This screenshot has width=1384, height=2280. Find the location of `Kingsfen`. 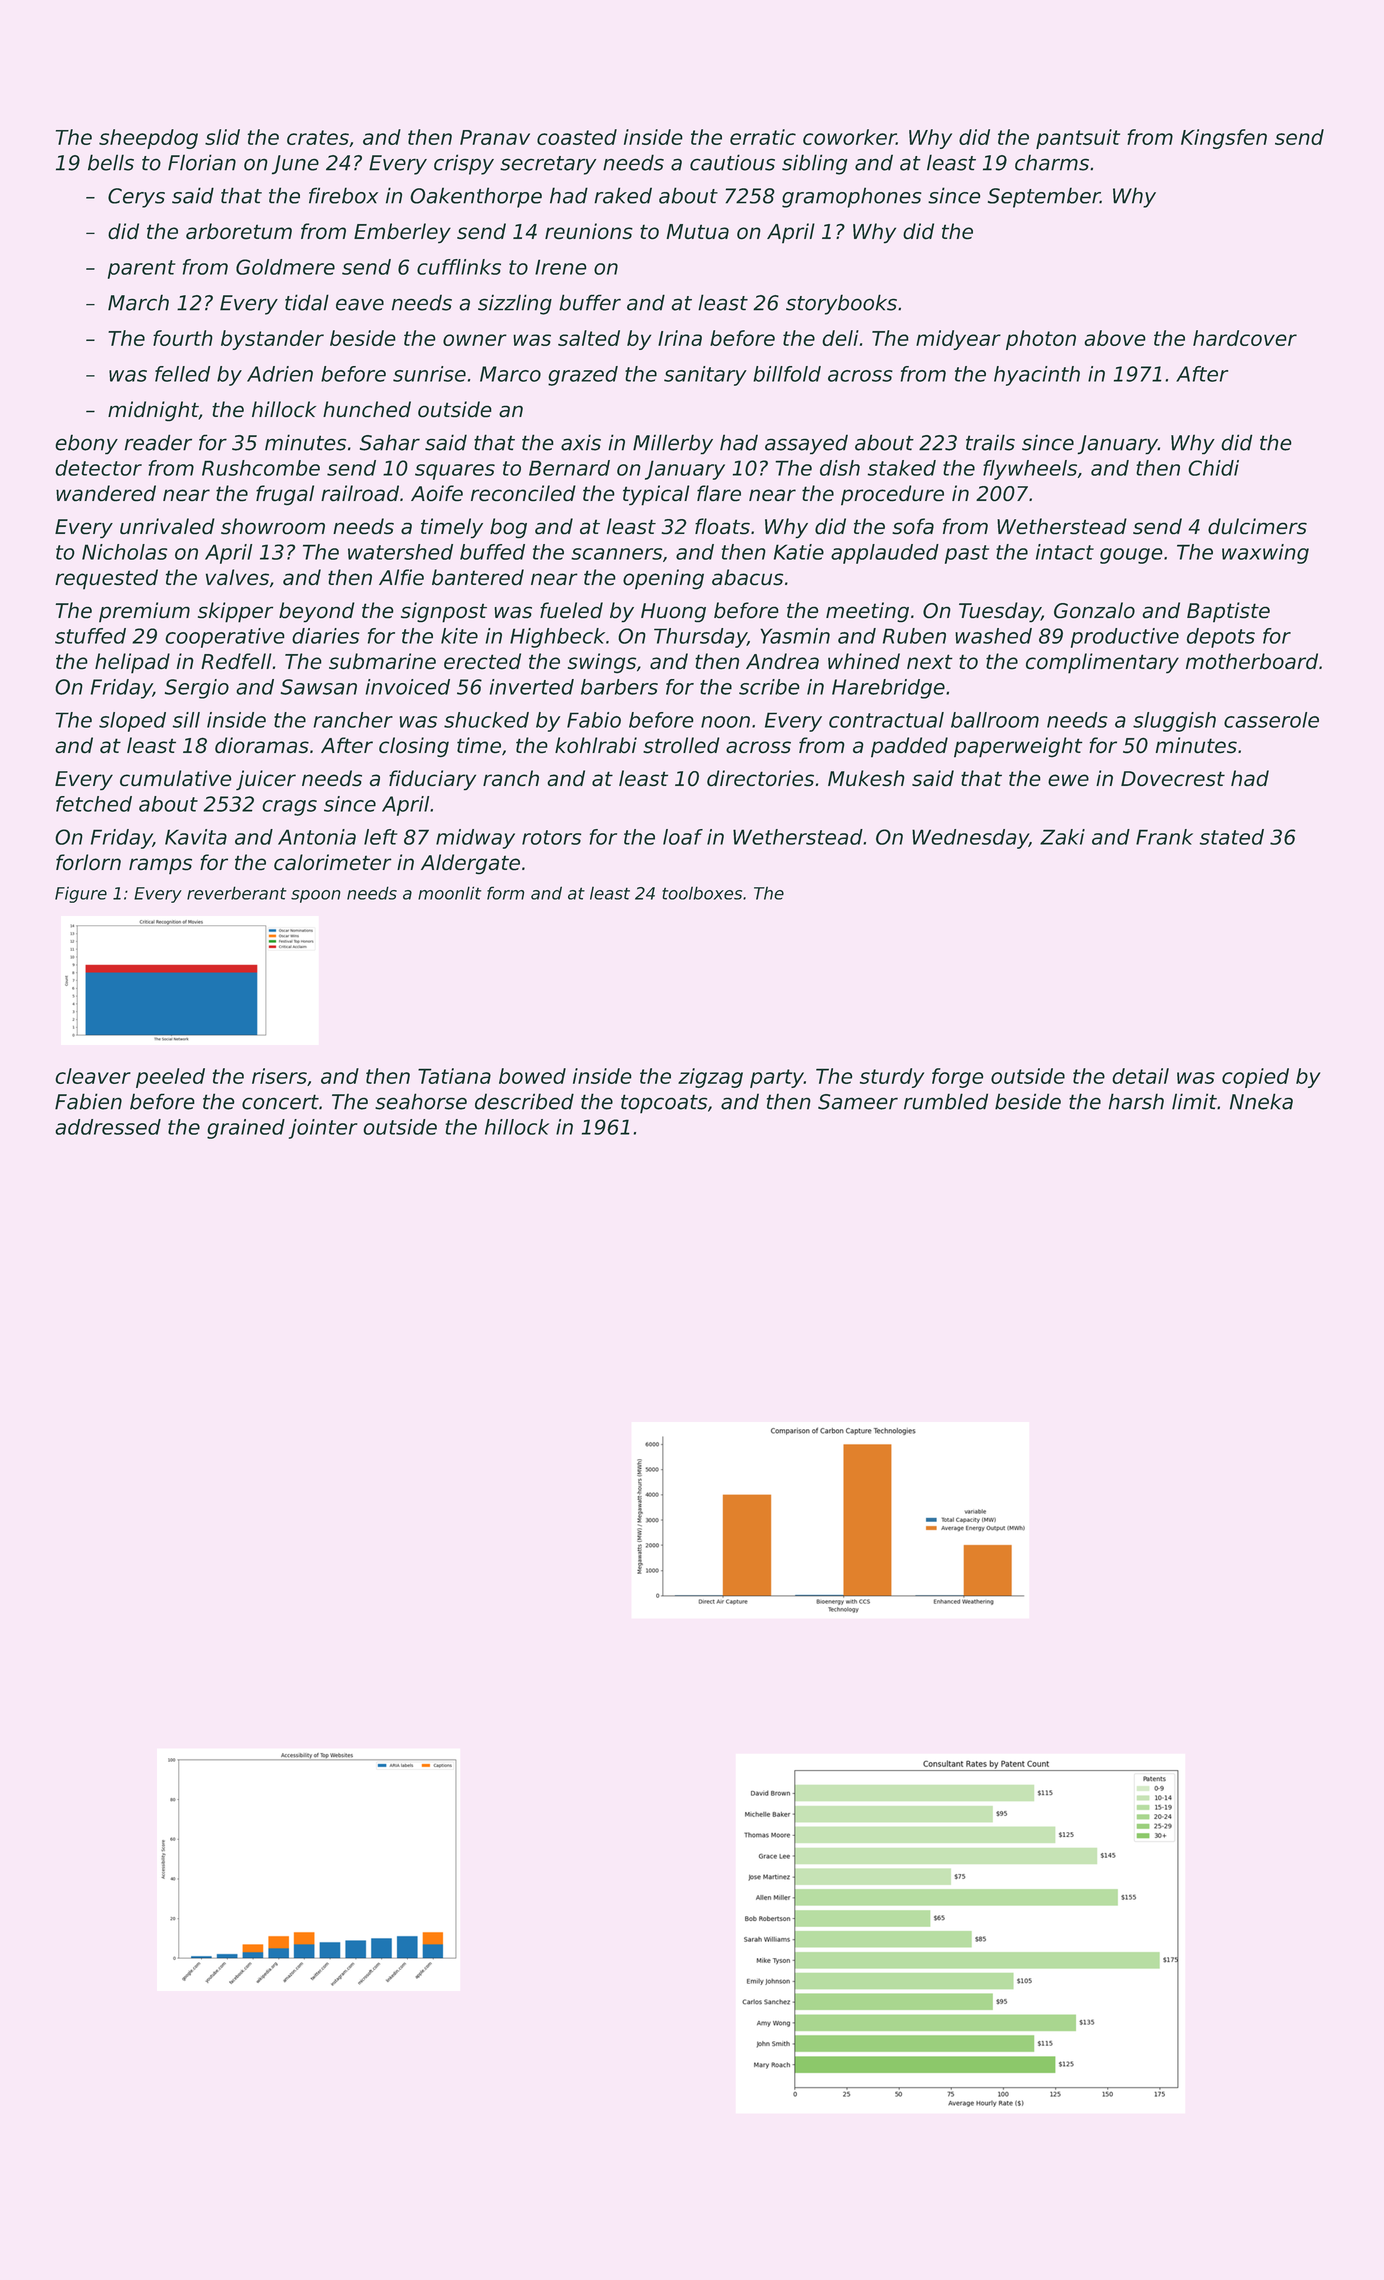

Kingsfen is located at coordinates (1224, 139).
